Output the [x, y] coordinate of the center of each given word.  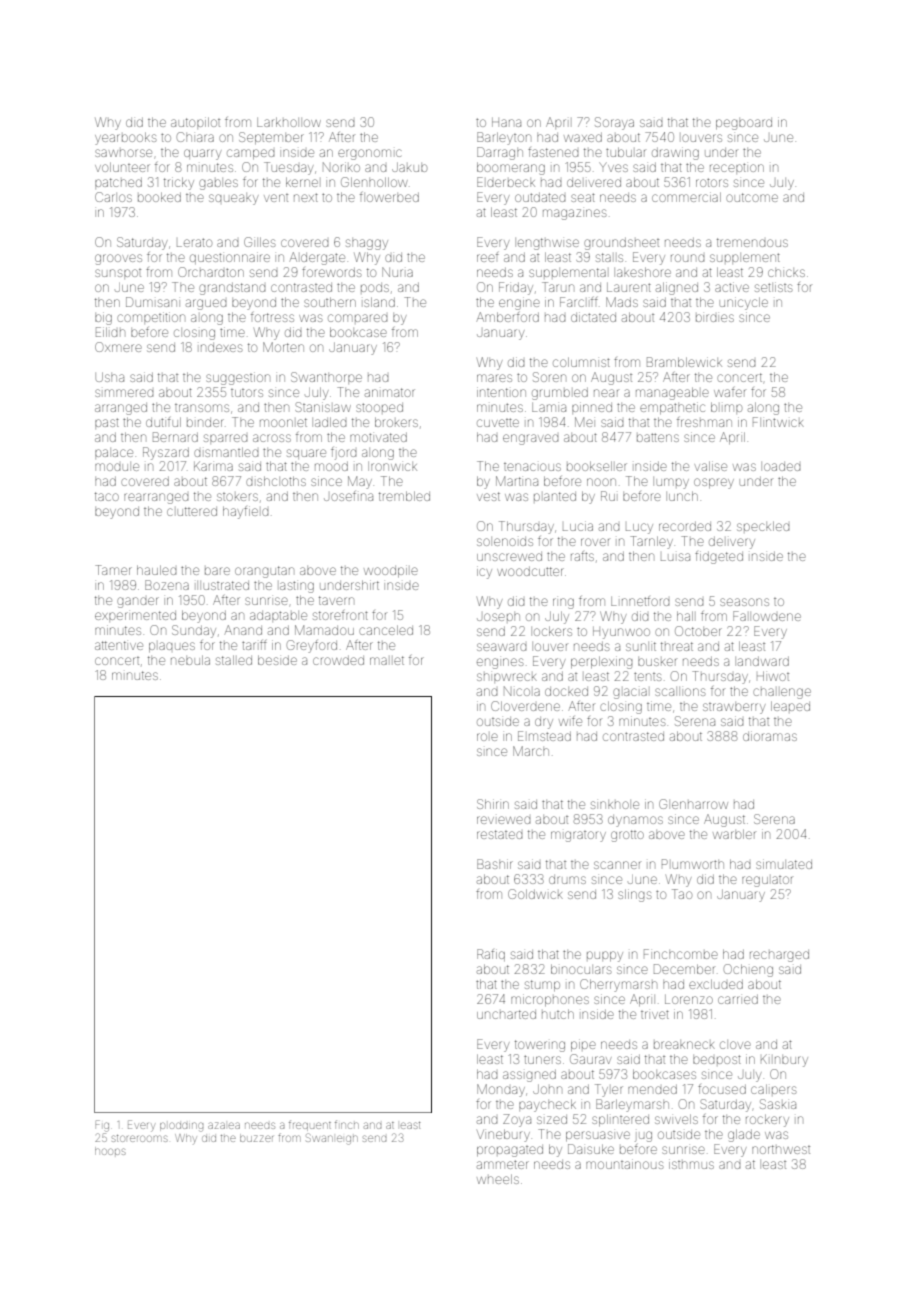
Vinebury [503, 1135]
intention [501, 392]
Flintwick [778, 422]
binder [205, 422]
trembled [404, 496]
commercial [686, 197]
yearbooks [125, 138]
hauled [156, 570]
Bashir [495, 864]
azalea [224, 1125]
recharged [779, 956]
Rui [608, 496]
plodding [181, 1127]
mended [652, 1089]
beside [277, 660]
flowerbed [389, 197]
